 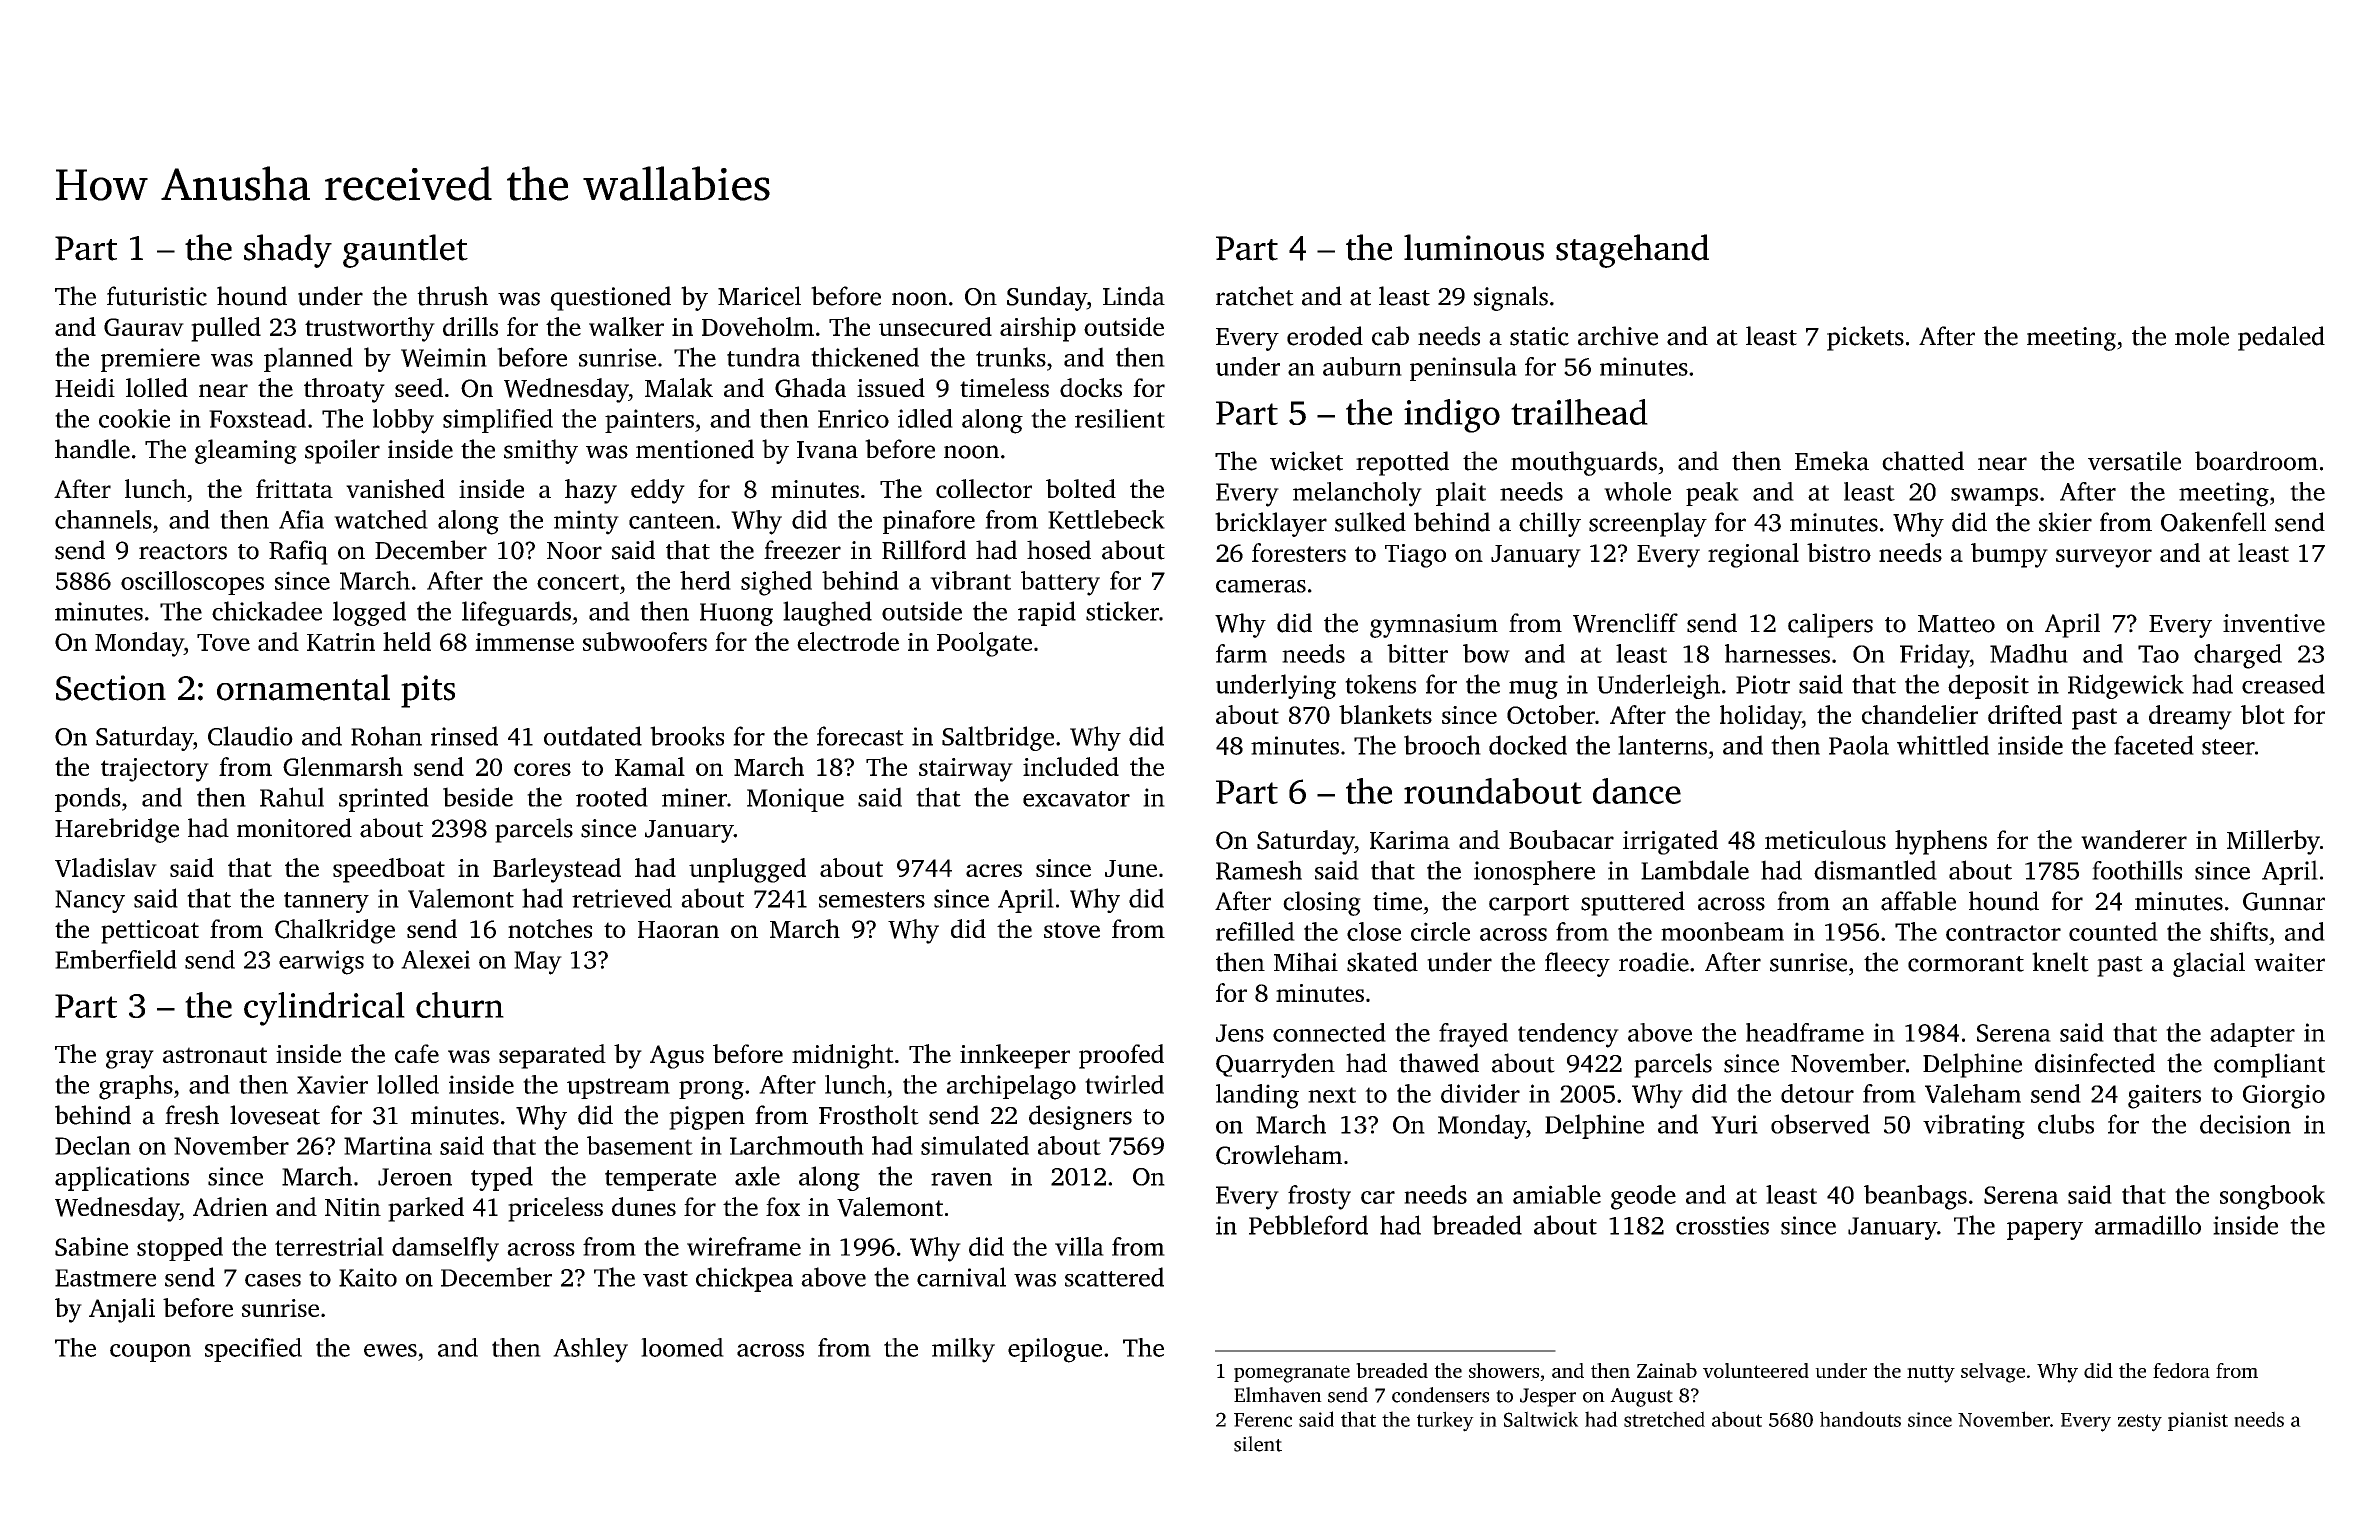 I want to click on Martina, so click(x=388, y=1145).
